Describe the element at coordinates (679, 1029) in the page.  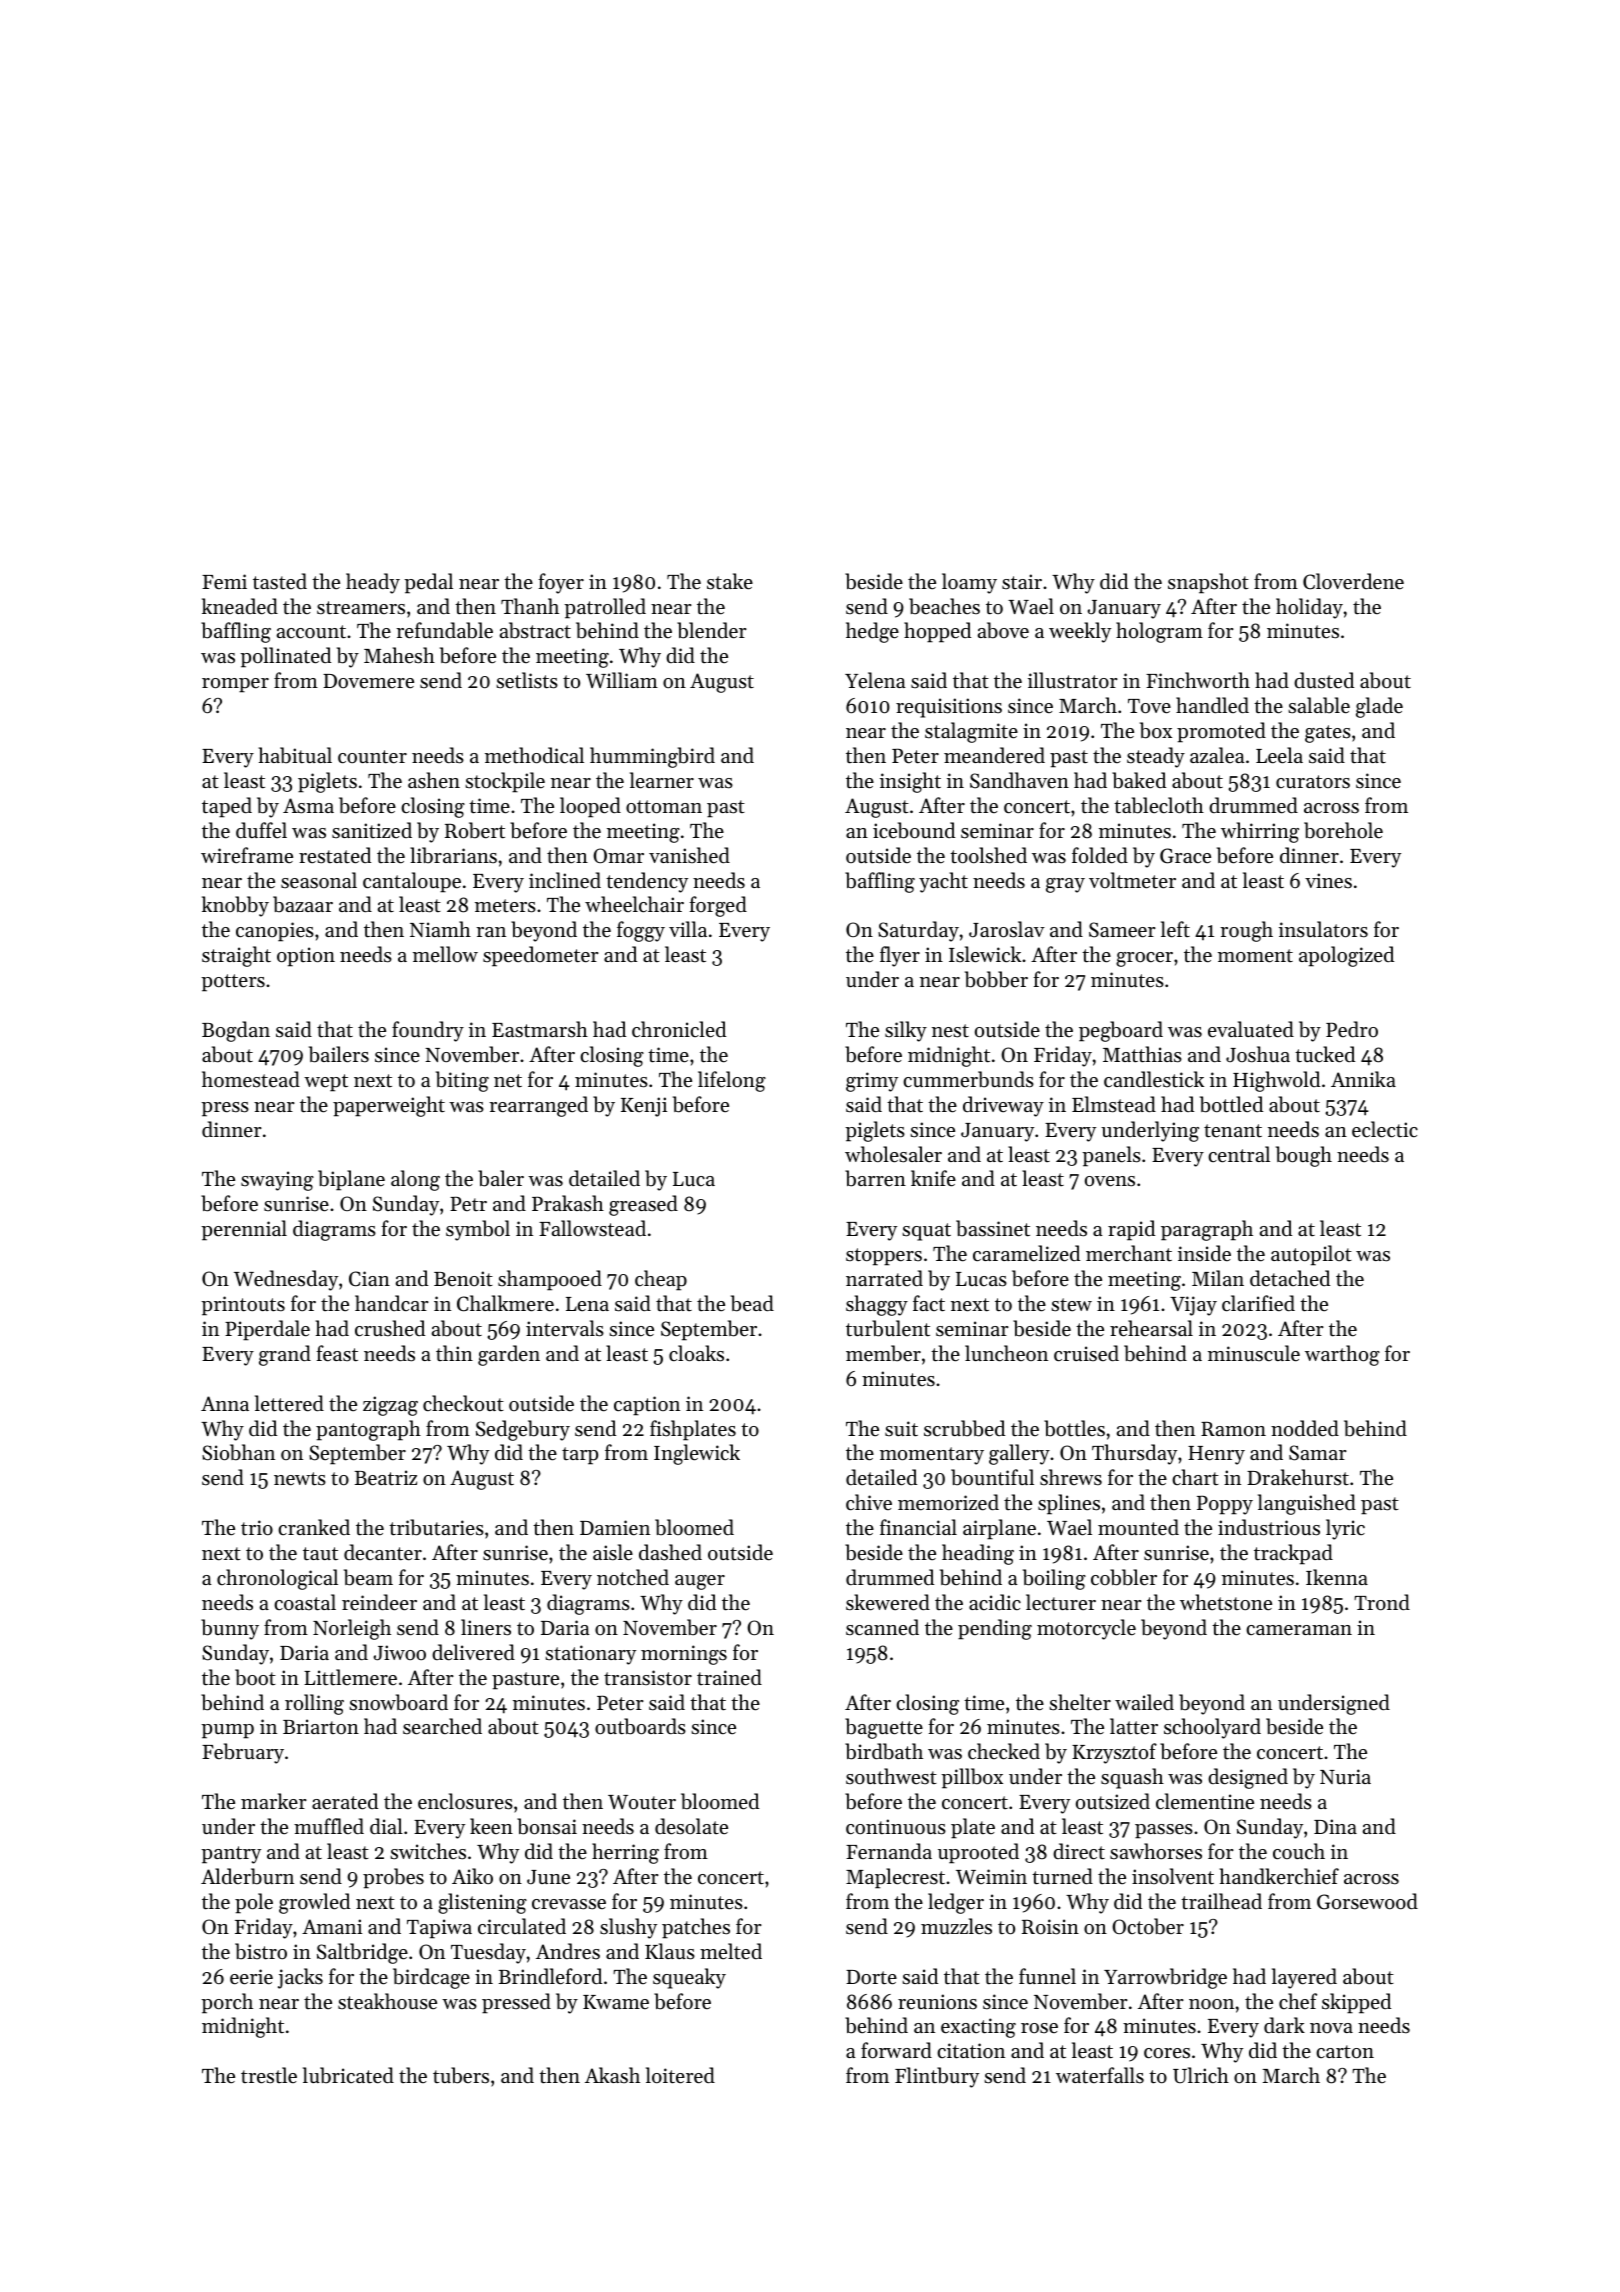
I see `chronicled` at that location.
